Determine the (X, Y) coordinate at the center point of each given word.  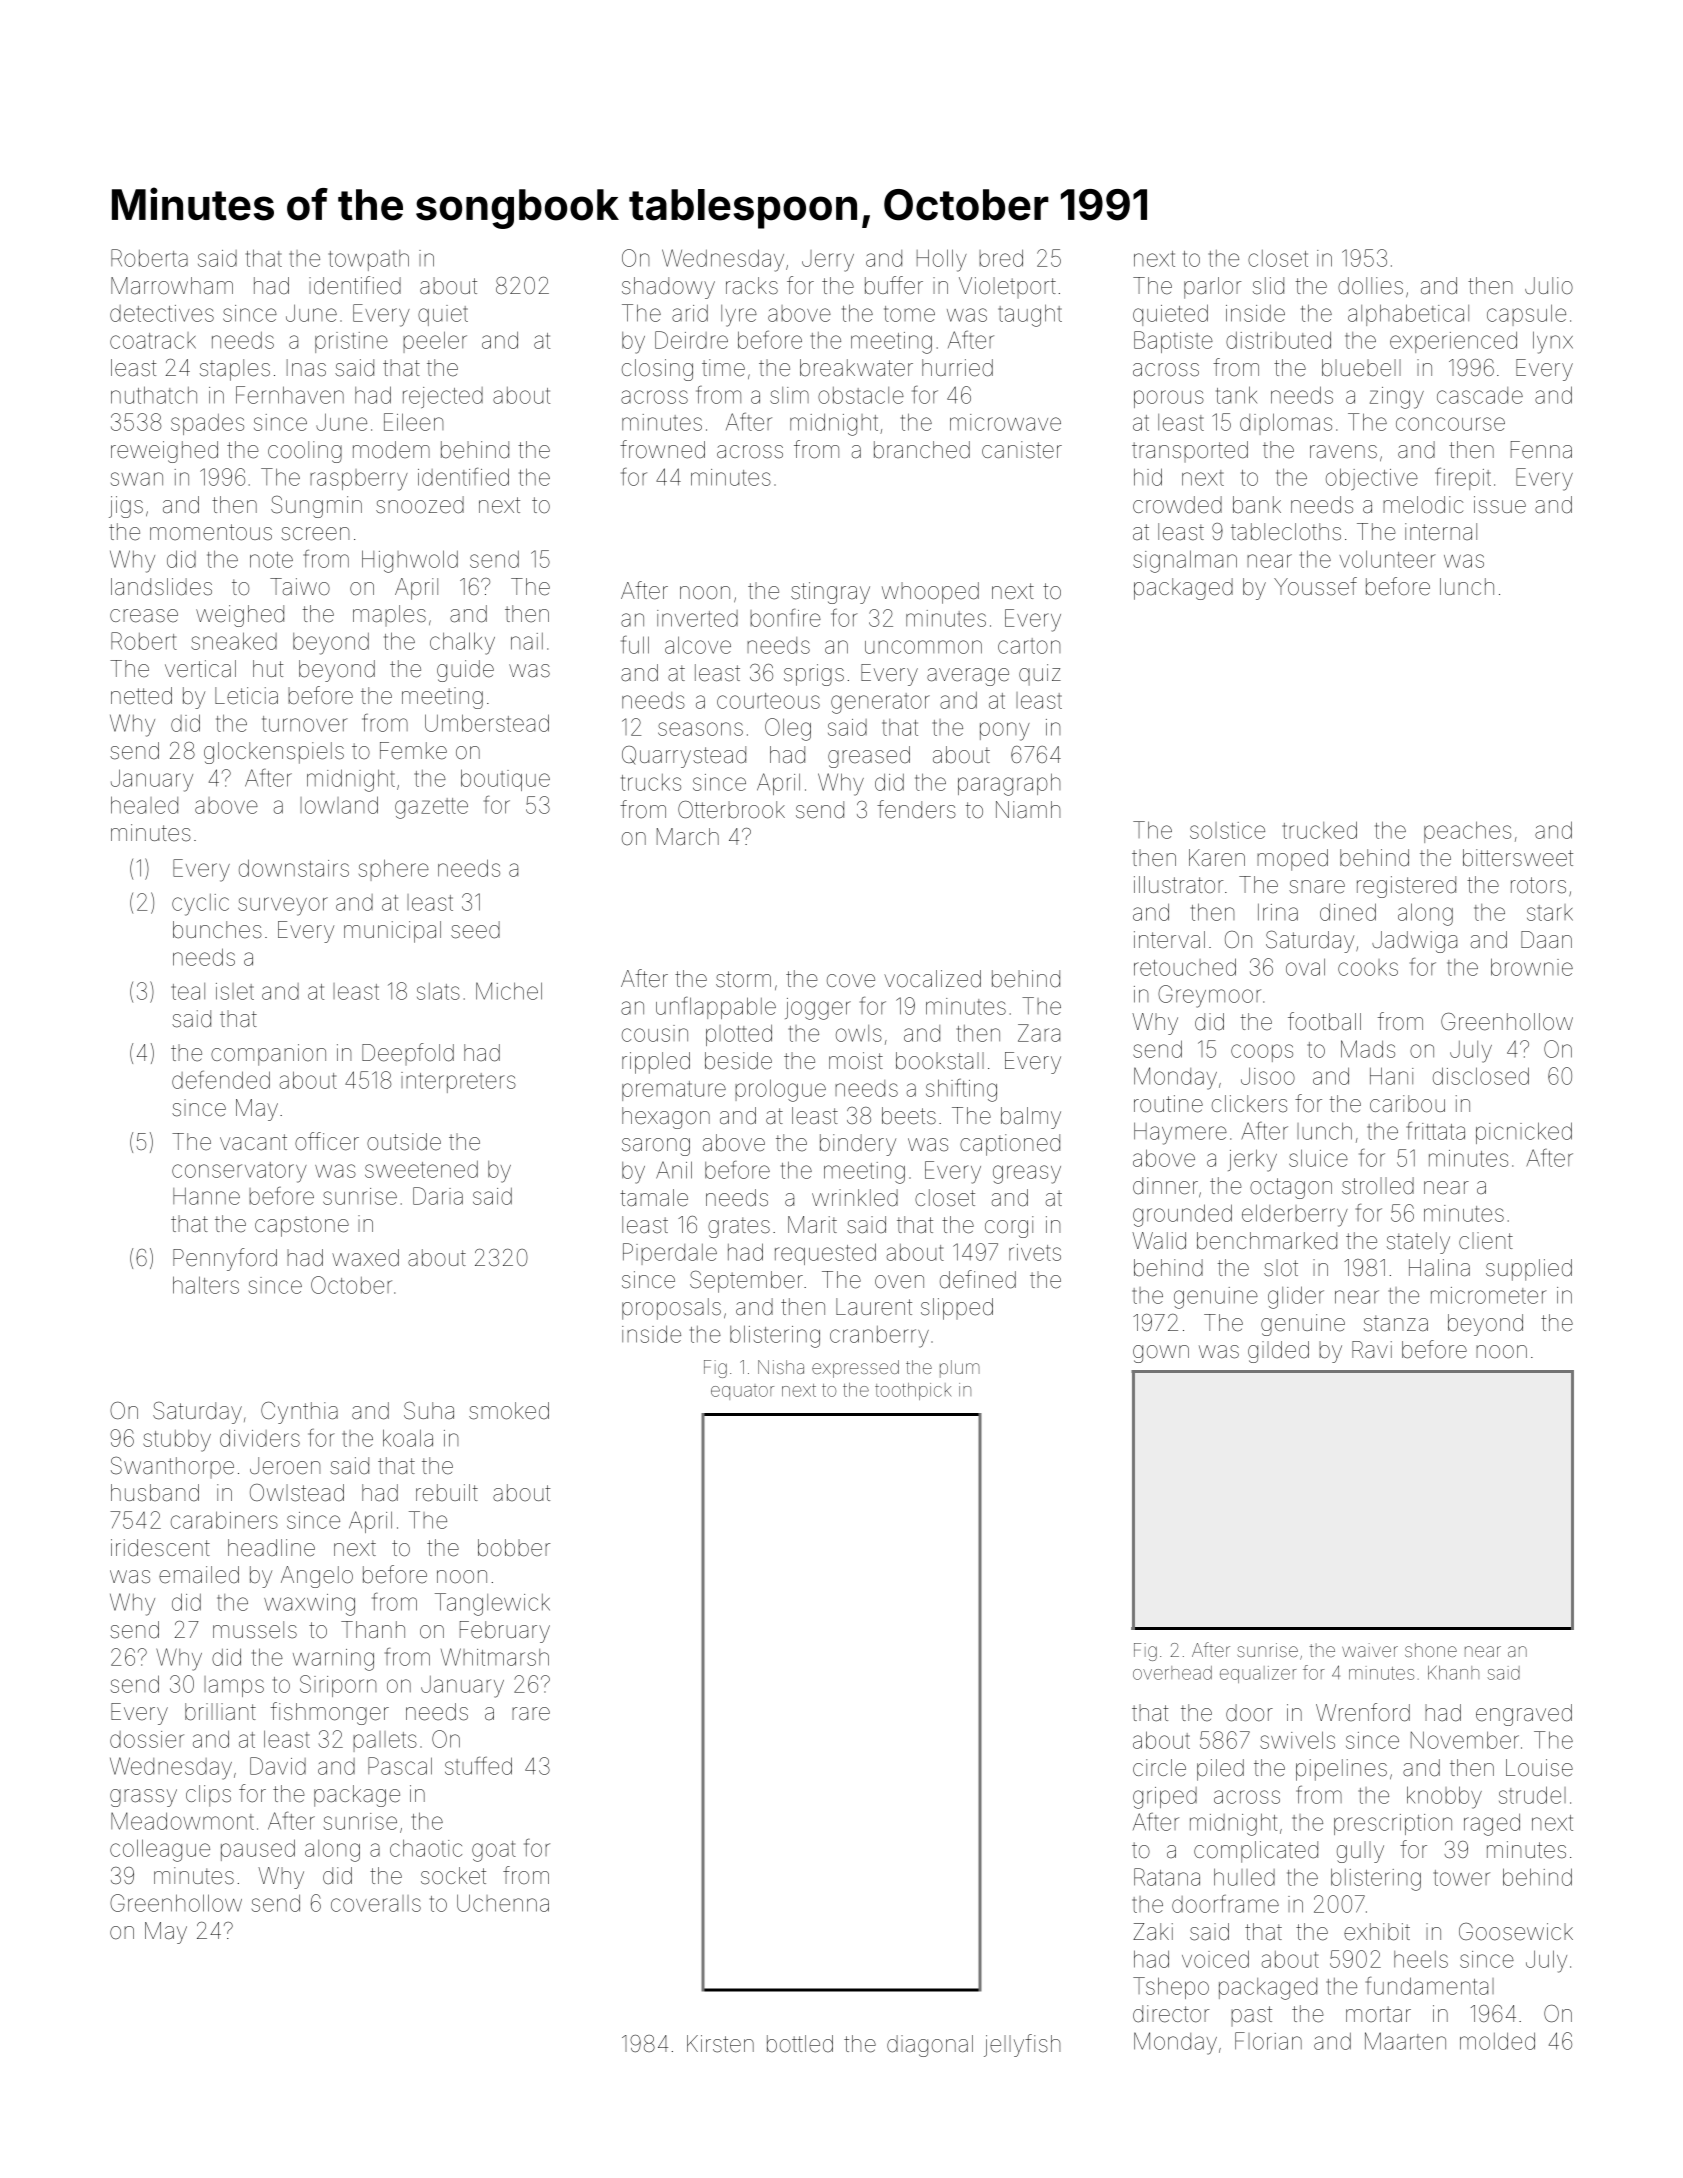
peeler (435, 342)
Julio (1549, 286)
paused (258, 1850)
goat (494, 1851)
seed (475, 930)
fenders (916, 809)
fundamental (1430, 1985)
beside (738, 1061)
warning (333, 1660)
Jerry (828, 261)
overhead (1172, 1673)
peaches (1467, 832)
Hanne (206, 1196)
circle (1159, 1768)
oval (1305, 967)
